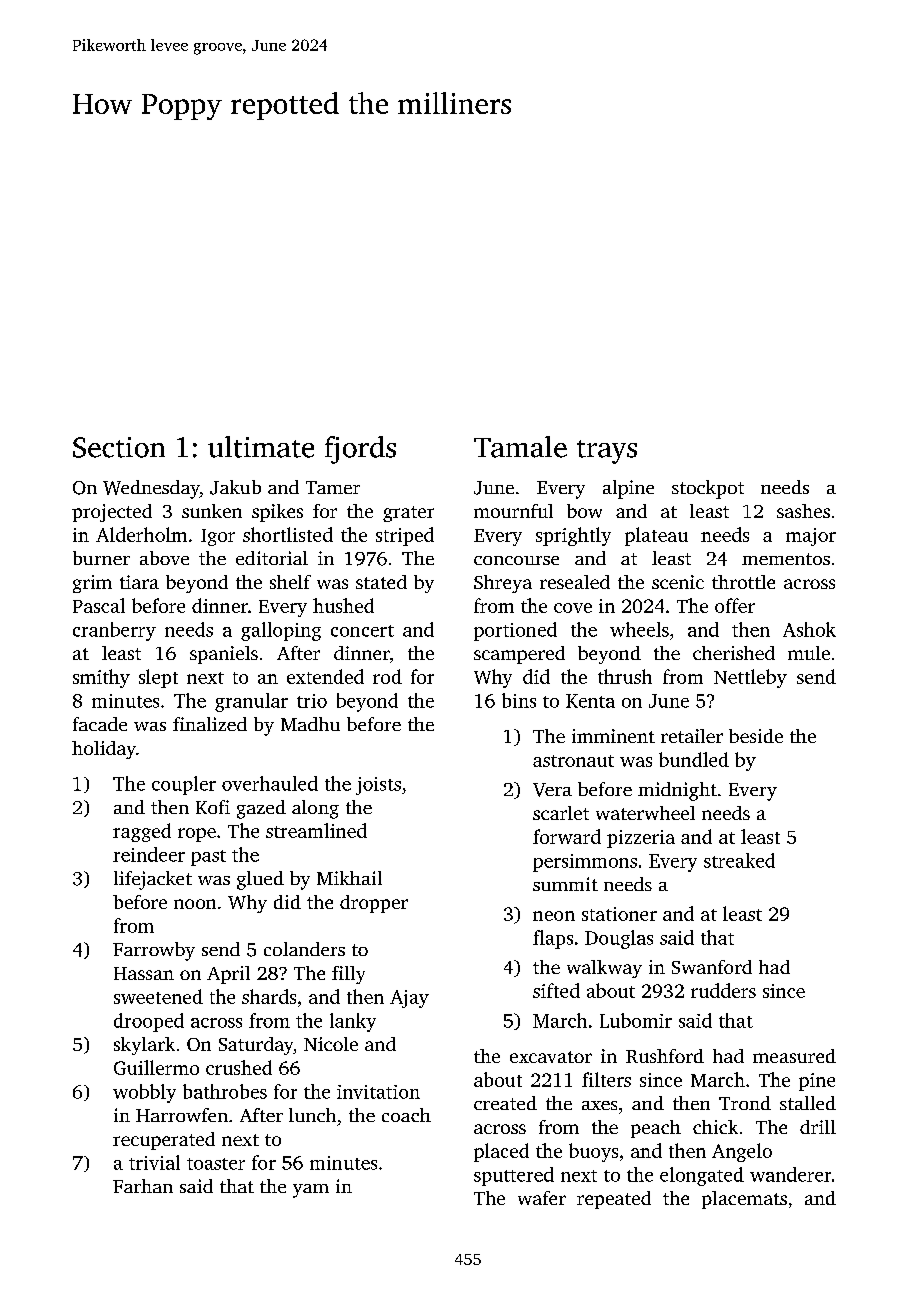 The width and height of the screenshot is (908, 1316). Describe the element at coordinates (656, 536) in the screenshot. I see `plateau` at that location.
